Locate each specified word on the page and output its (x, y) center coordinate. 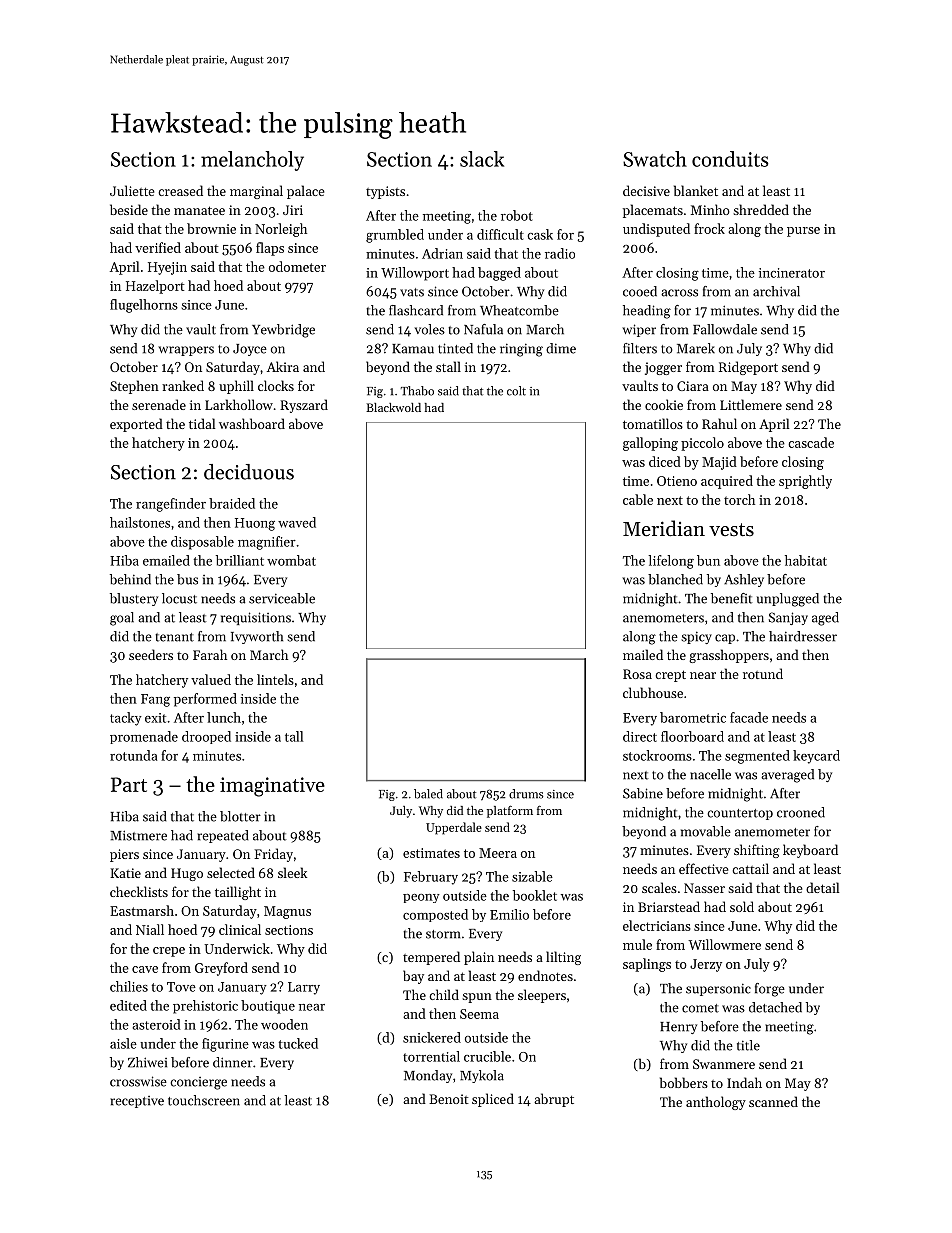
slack (482, 159)
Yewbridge (283, 331)
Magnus (287, 912)
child (444, 994)
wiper (639, 330)
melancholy (252, 161)
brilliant (240, 560)
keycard (816, 757)
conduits (730, 159)
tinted (455, 348)
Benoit (449, 1099)
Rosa (637, 674)
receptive (137, 1102)
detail (822, 887)
